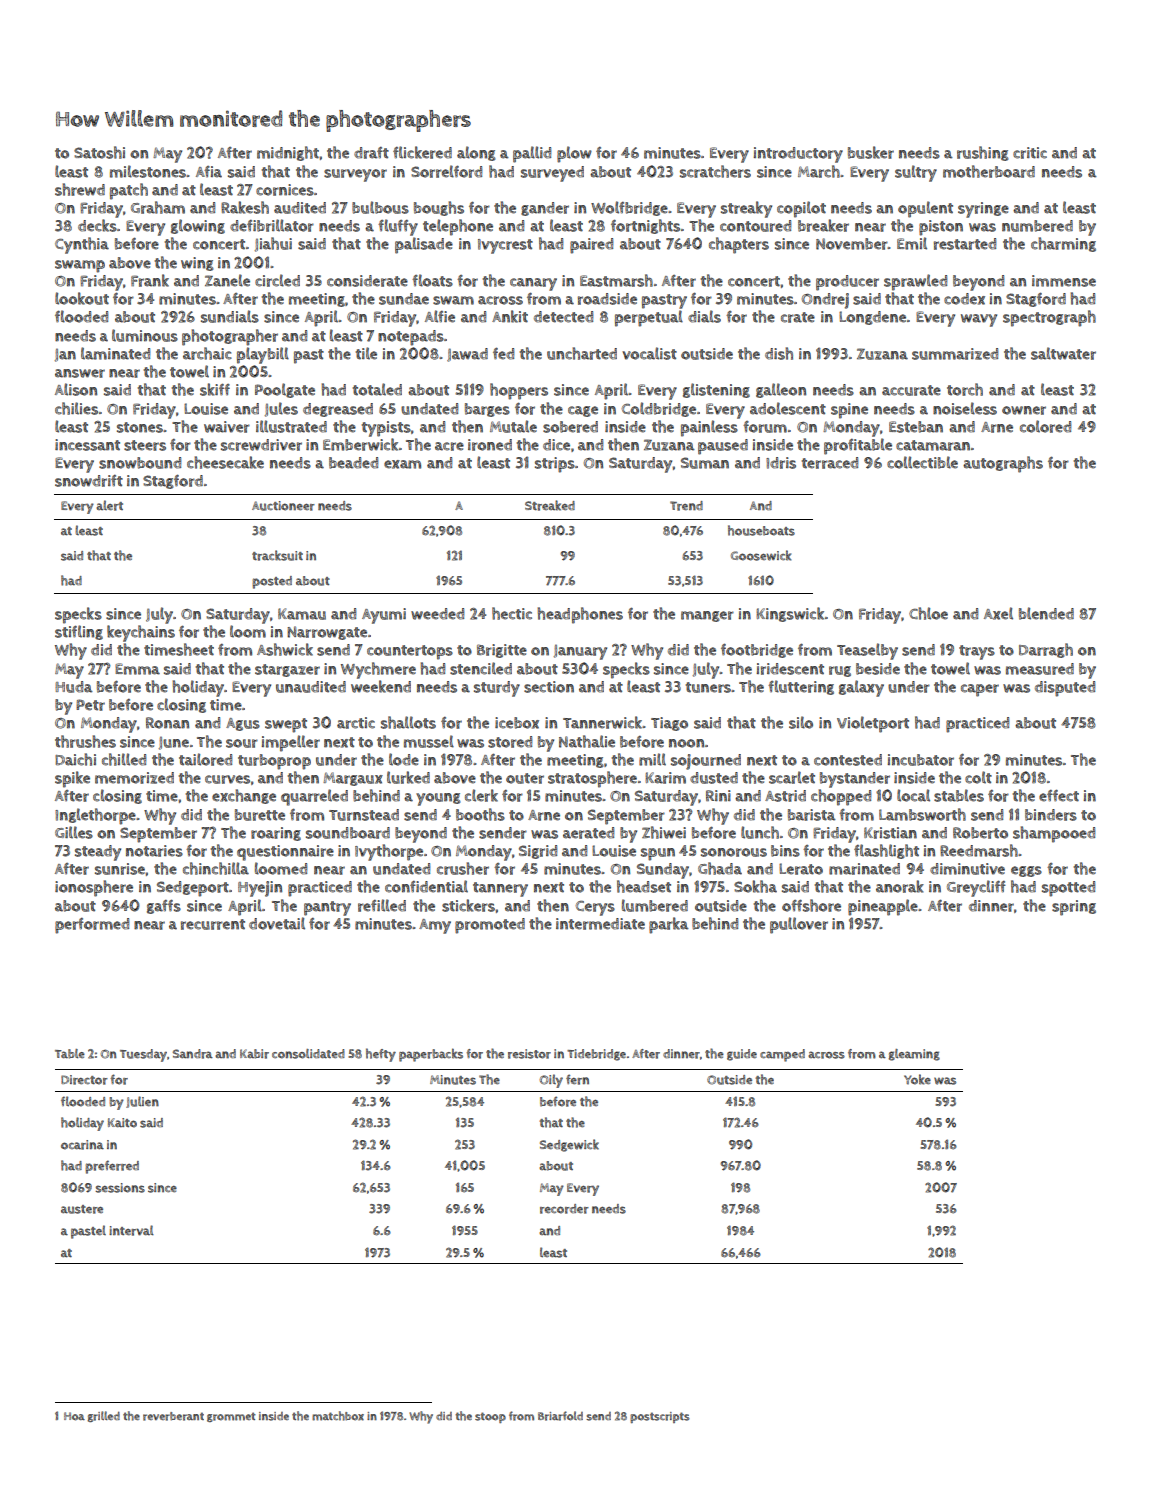 This page has width=1151, height=1490. What do you see at coordinates (649, 318) in the page?
I see `perpetual` at bounding box center [649, 318].
